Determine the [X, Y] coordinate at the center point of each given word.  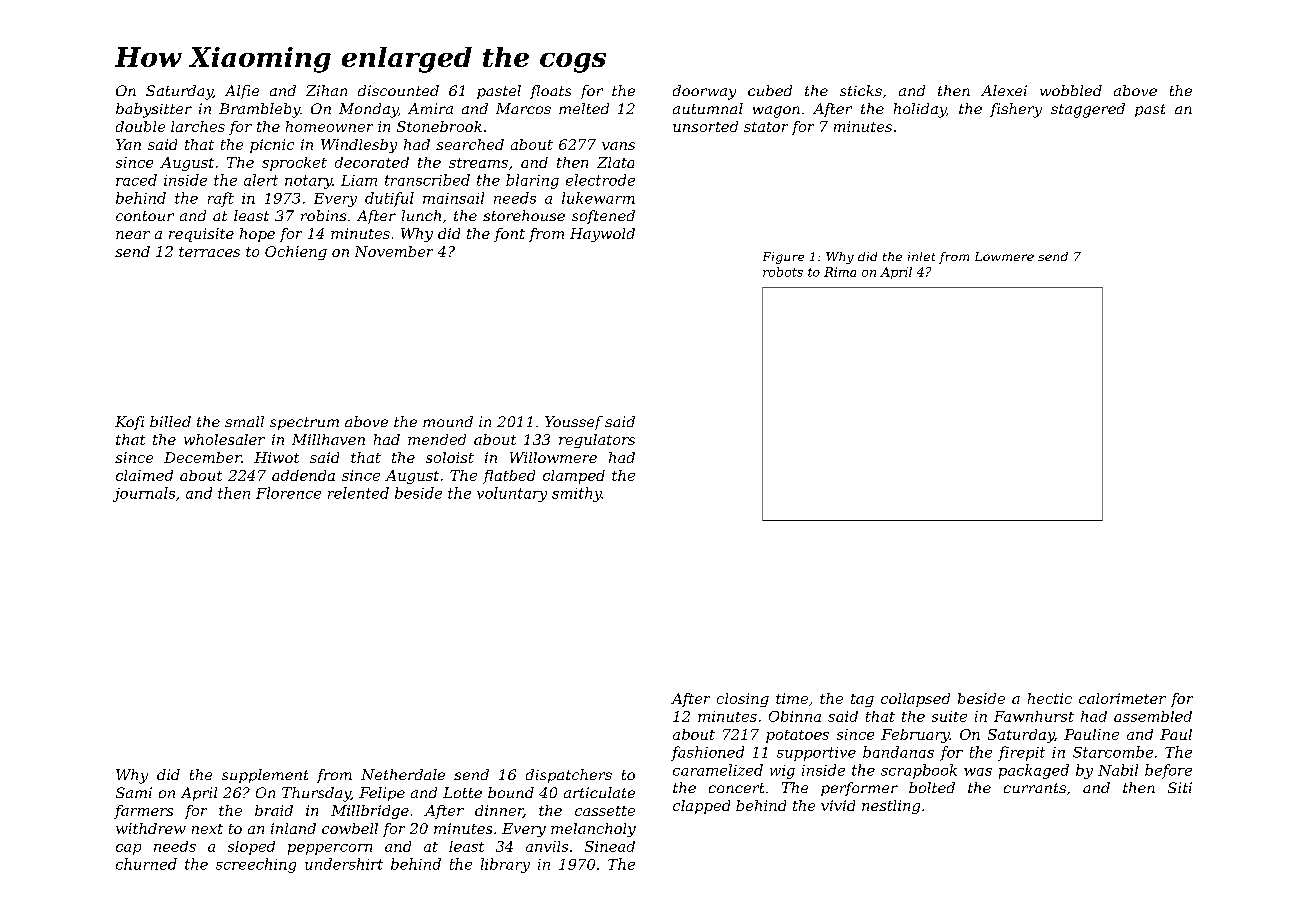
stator [766, 127]
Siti [1180, 787]
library [505, 865]
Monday [368, 110]
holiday [920, 110]
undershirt [344, 864]
